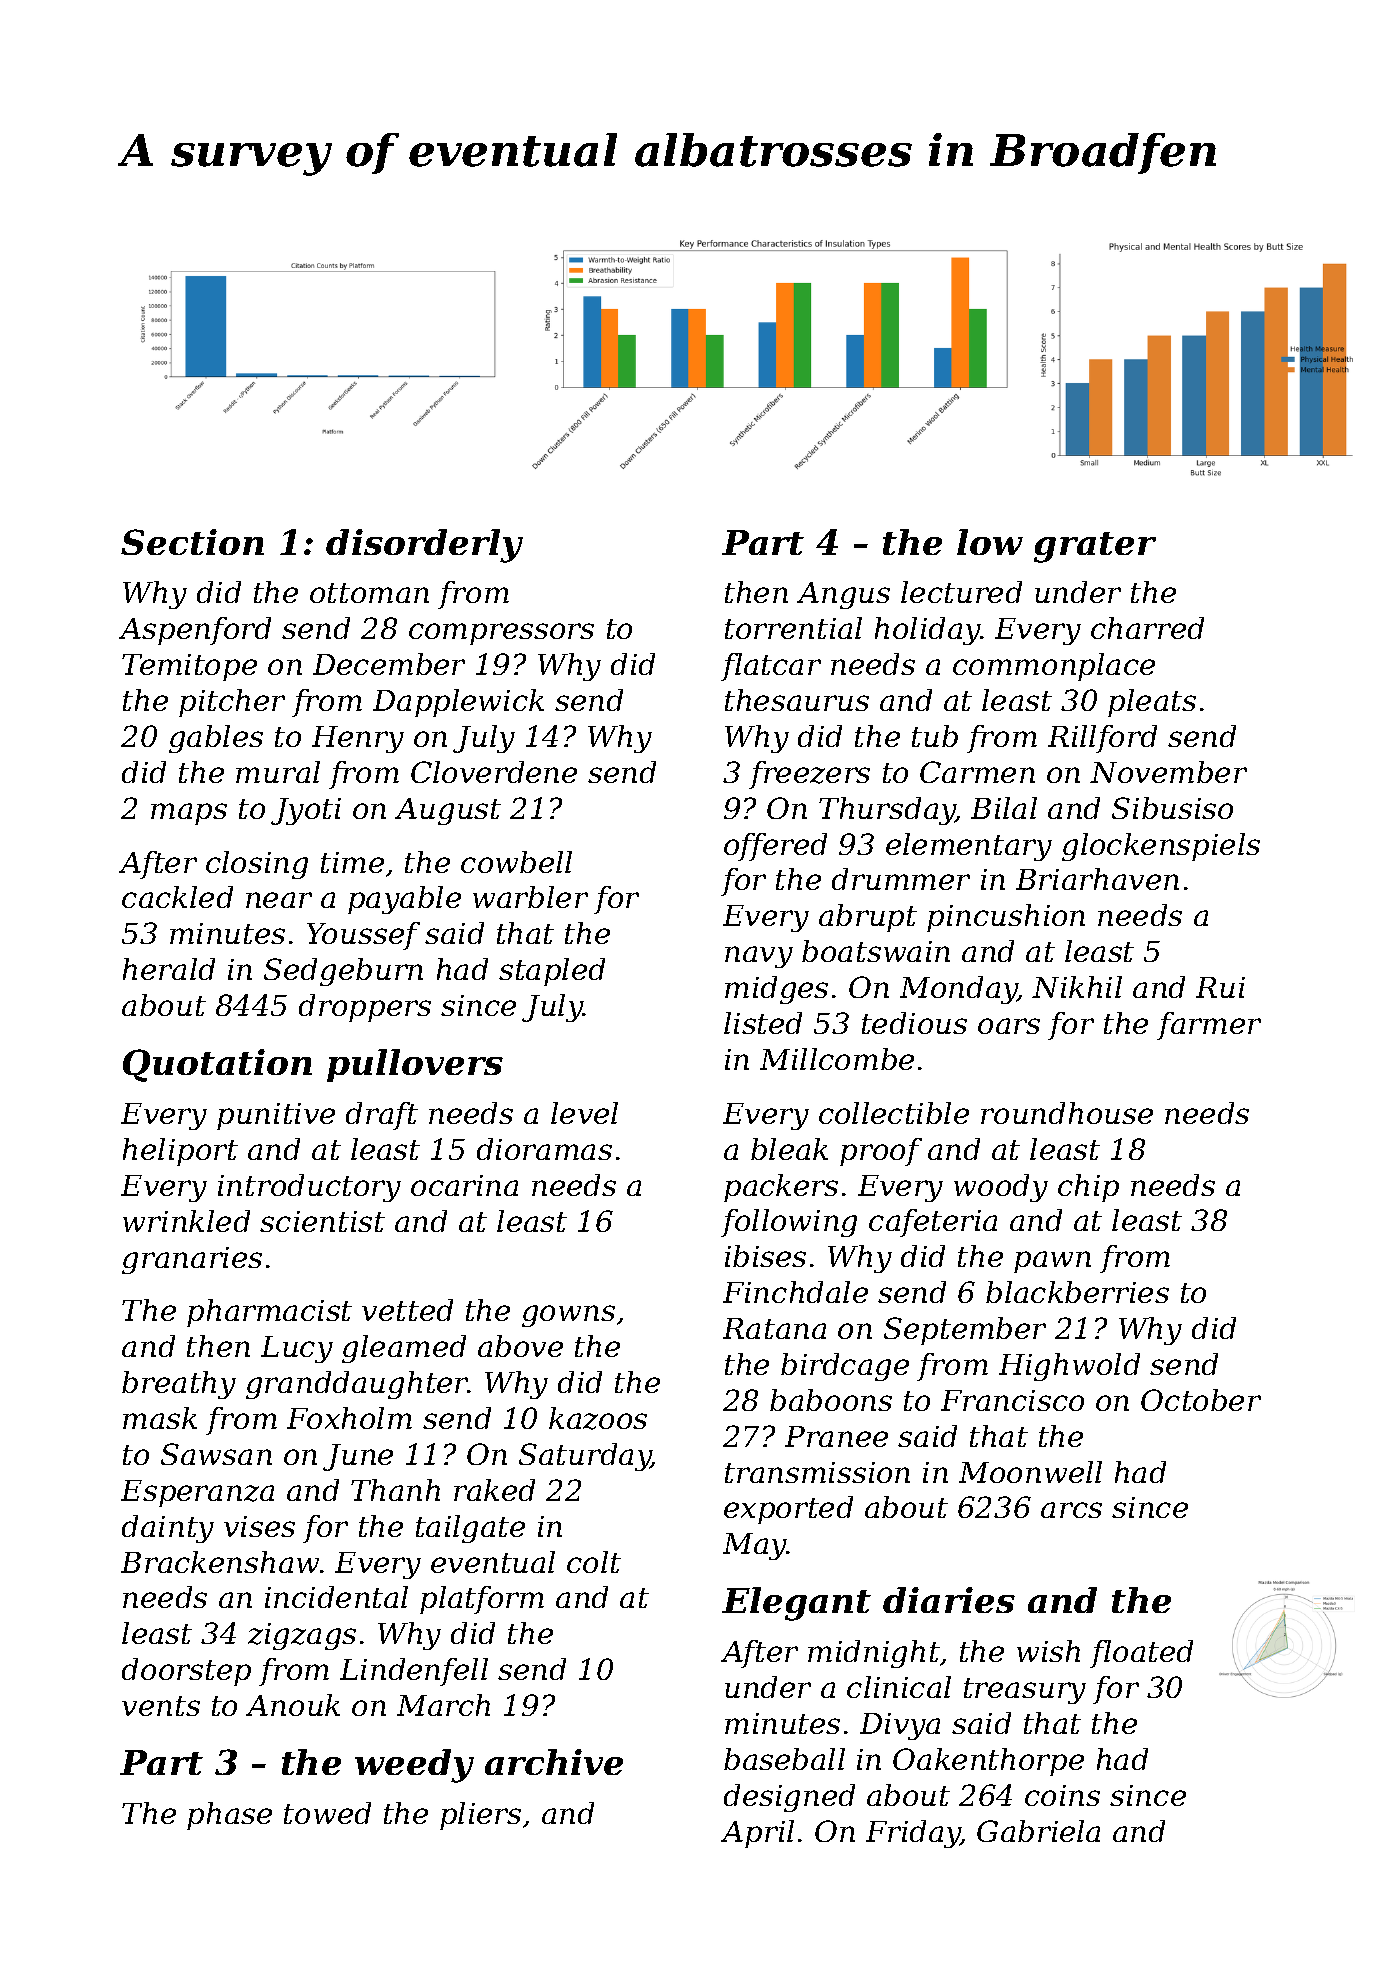 This screenshot has width=1386, height=1969. Describe the element at coordinates (192, 542) in the screenshot. I see `Section` at that location.
